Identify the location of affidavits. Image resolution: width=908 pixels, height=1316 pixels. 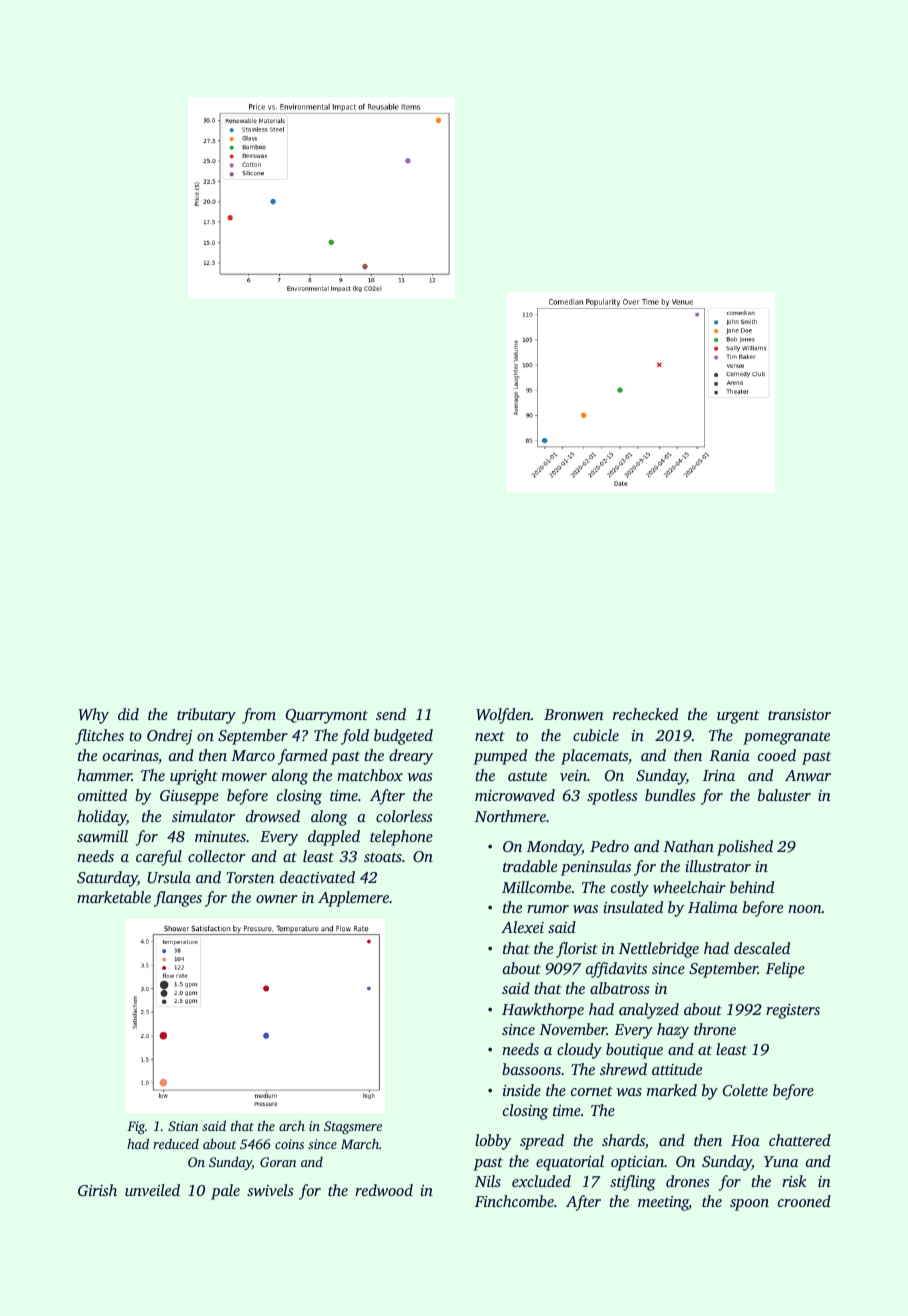
(616, 970).
